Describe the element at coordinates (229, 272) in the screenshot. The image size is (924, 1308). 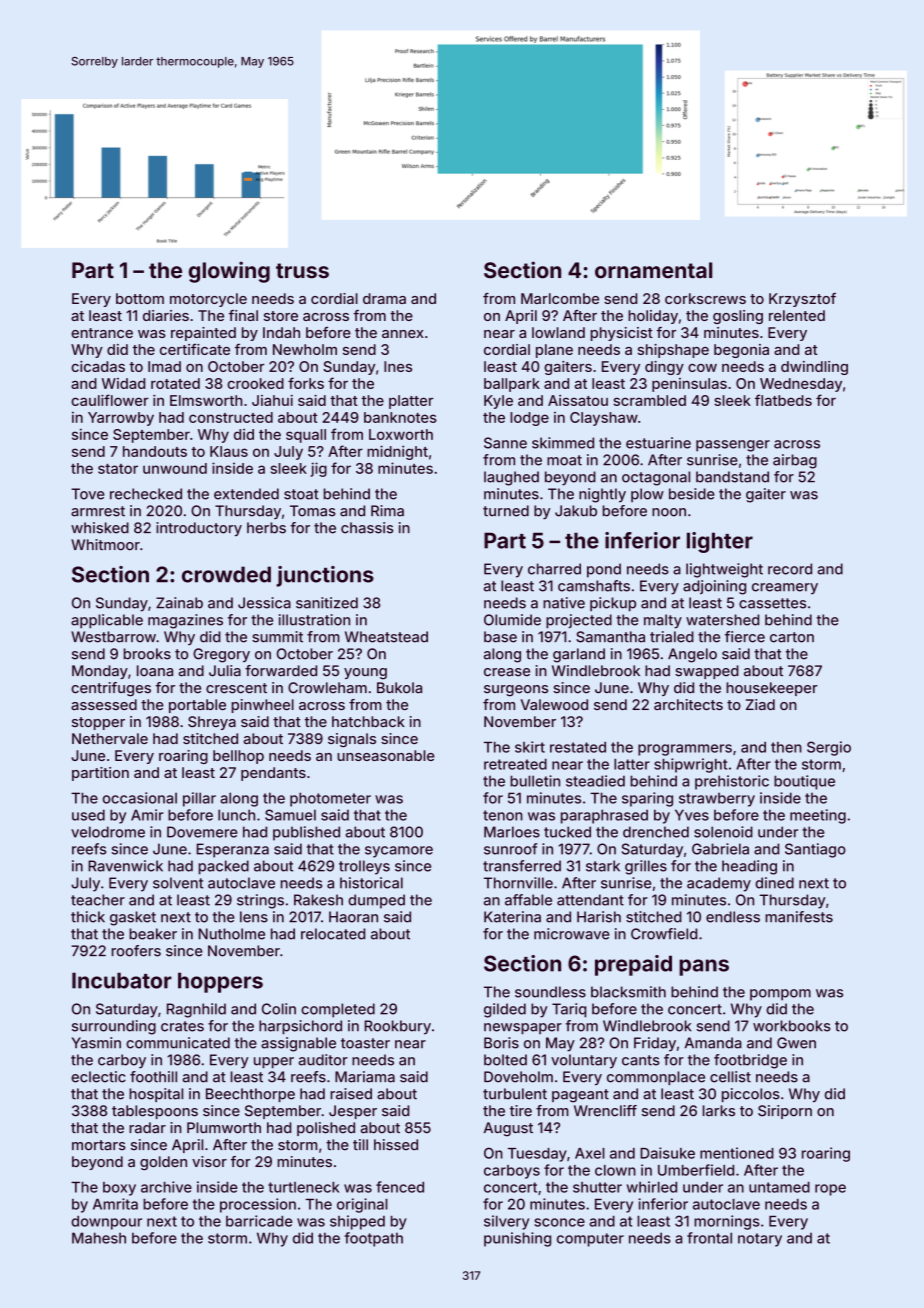
I see `glowing` at that location.
